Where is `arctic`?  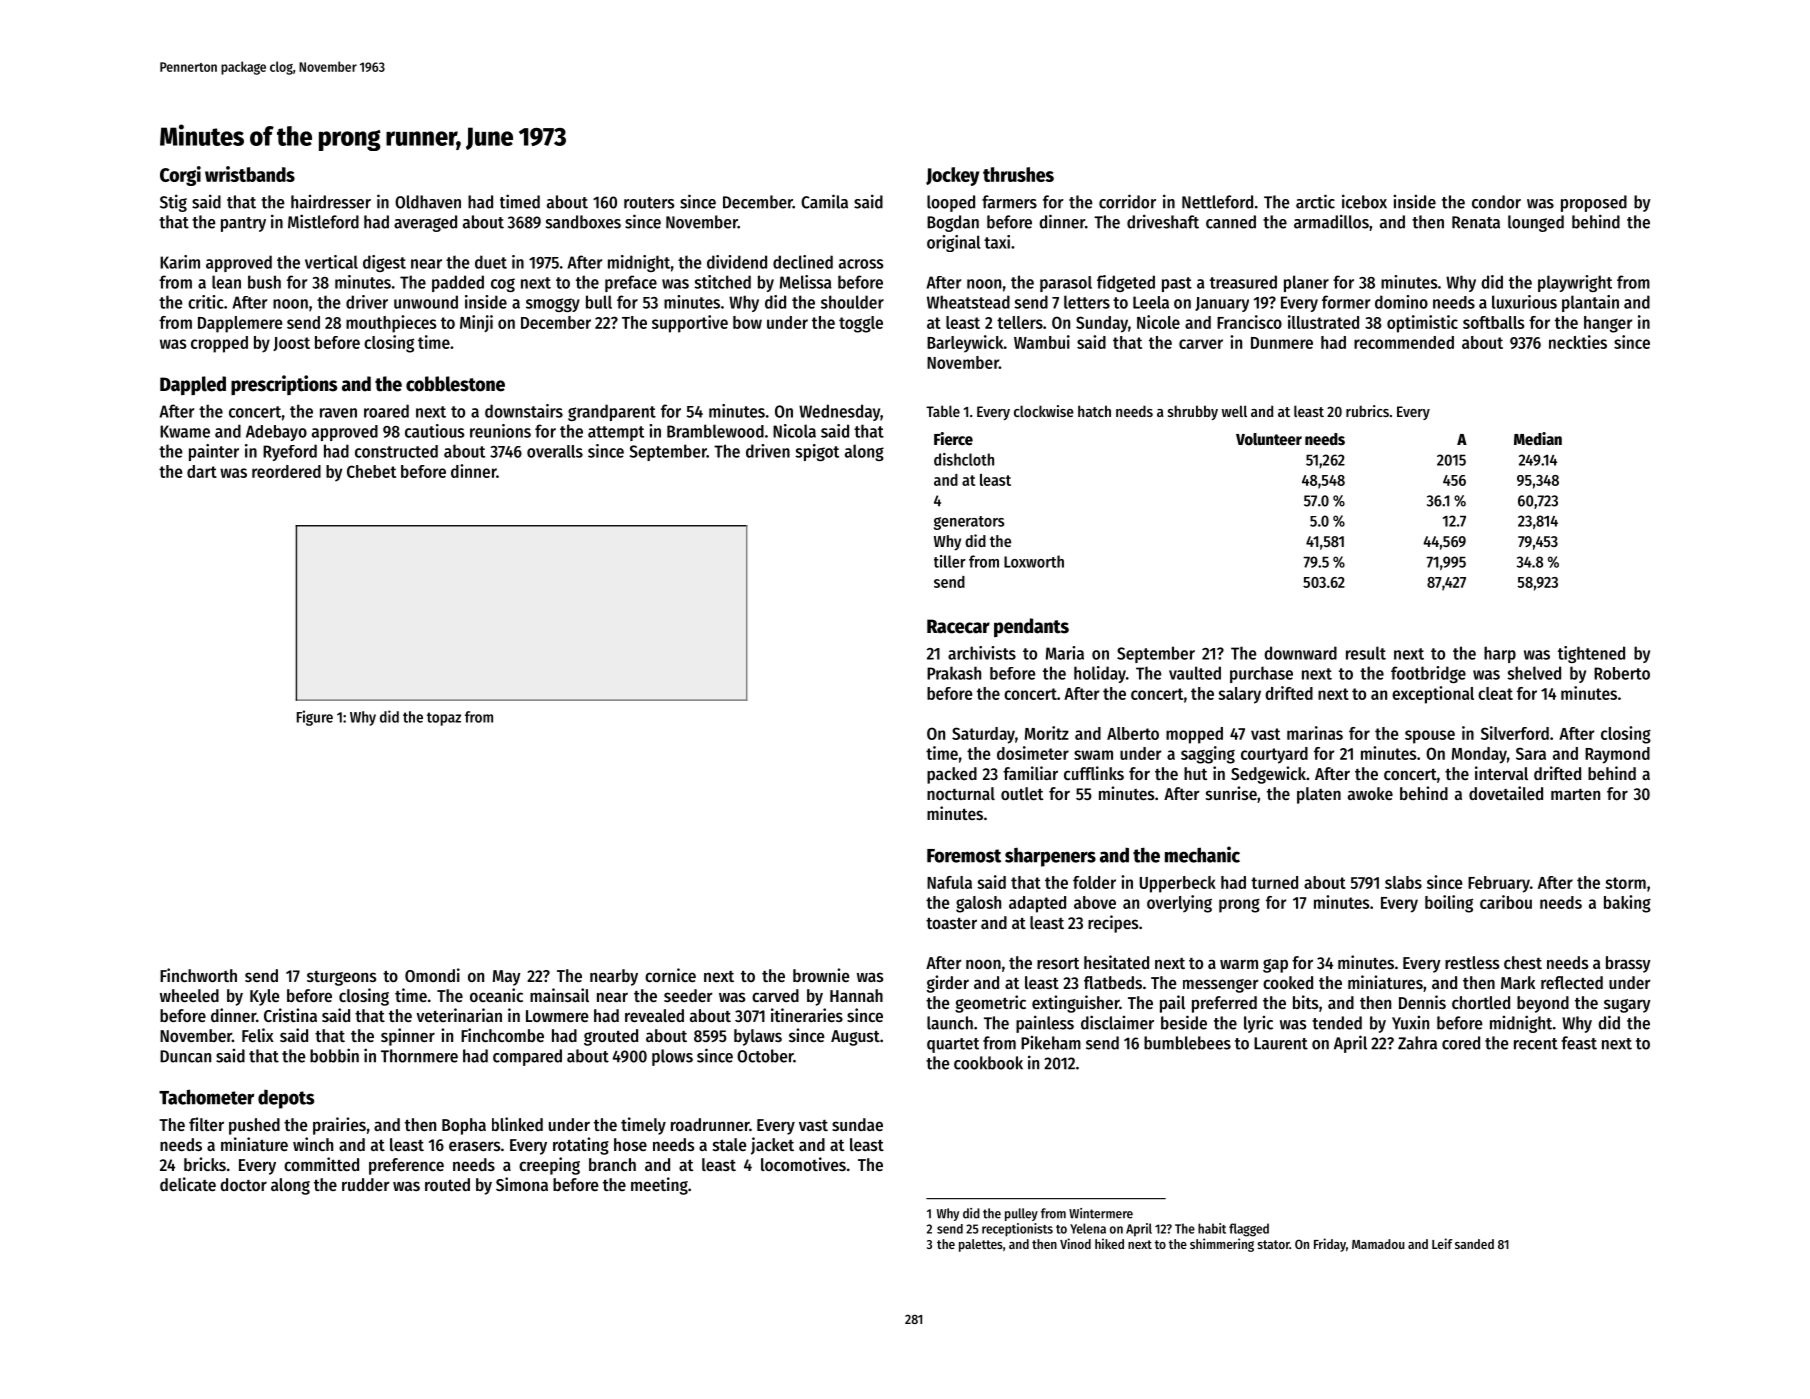 arctic is located at coordinates (1315, 201).
